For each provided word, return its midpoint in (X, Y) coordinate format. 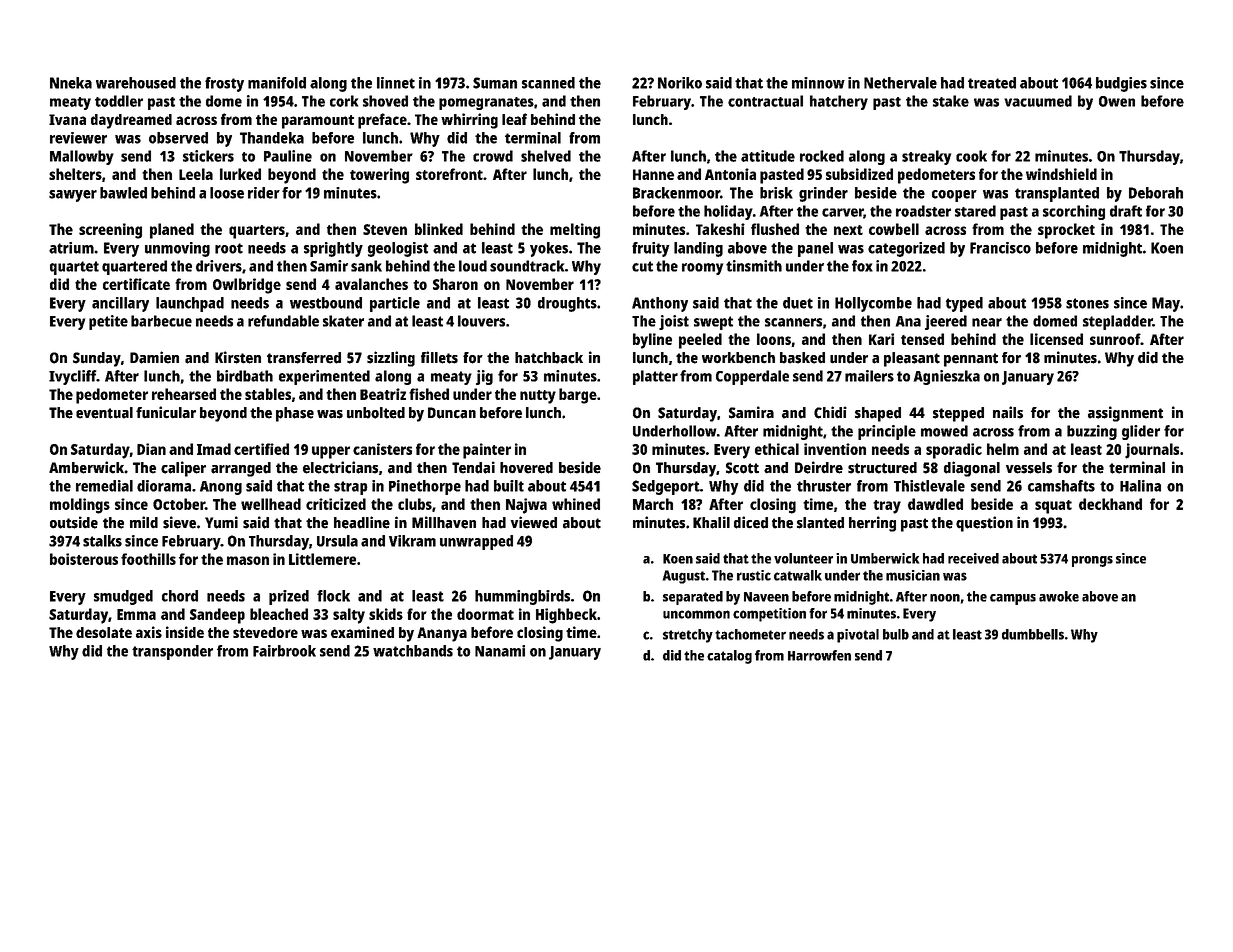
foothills (148, 559)
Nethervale (900, 83)
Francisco (1000, 248)
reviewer (78, 138)
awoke (1059, 596)
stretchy (688, 636)
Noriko (680, 83)
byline (652, 341)
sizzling (391, 359)
